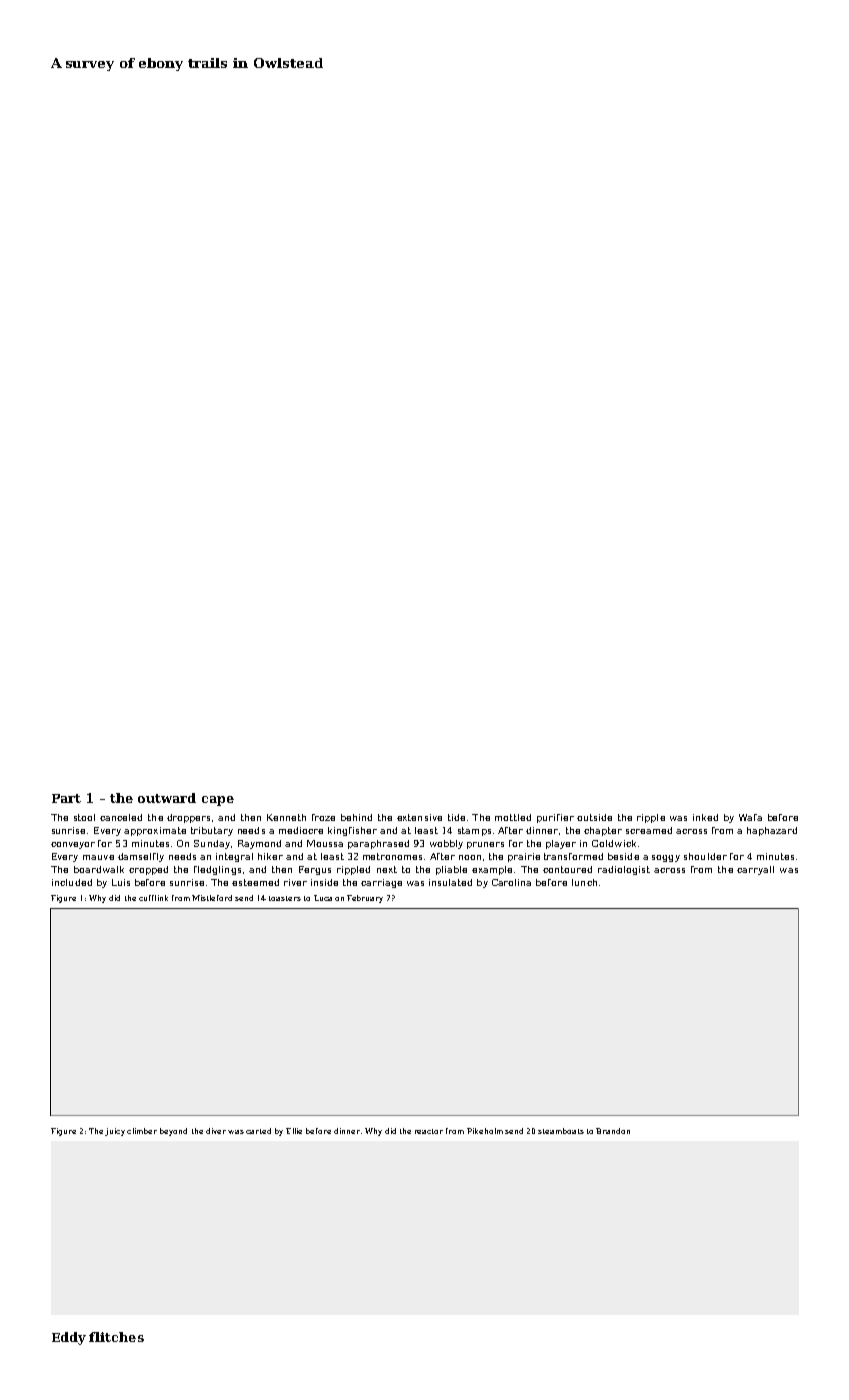 This screenshot has width=849, height=1400. Describe the element at coordinates (450, 882) in the screenshot. I see `insulated` at that location.
